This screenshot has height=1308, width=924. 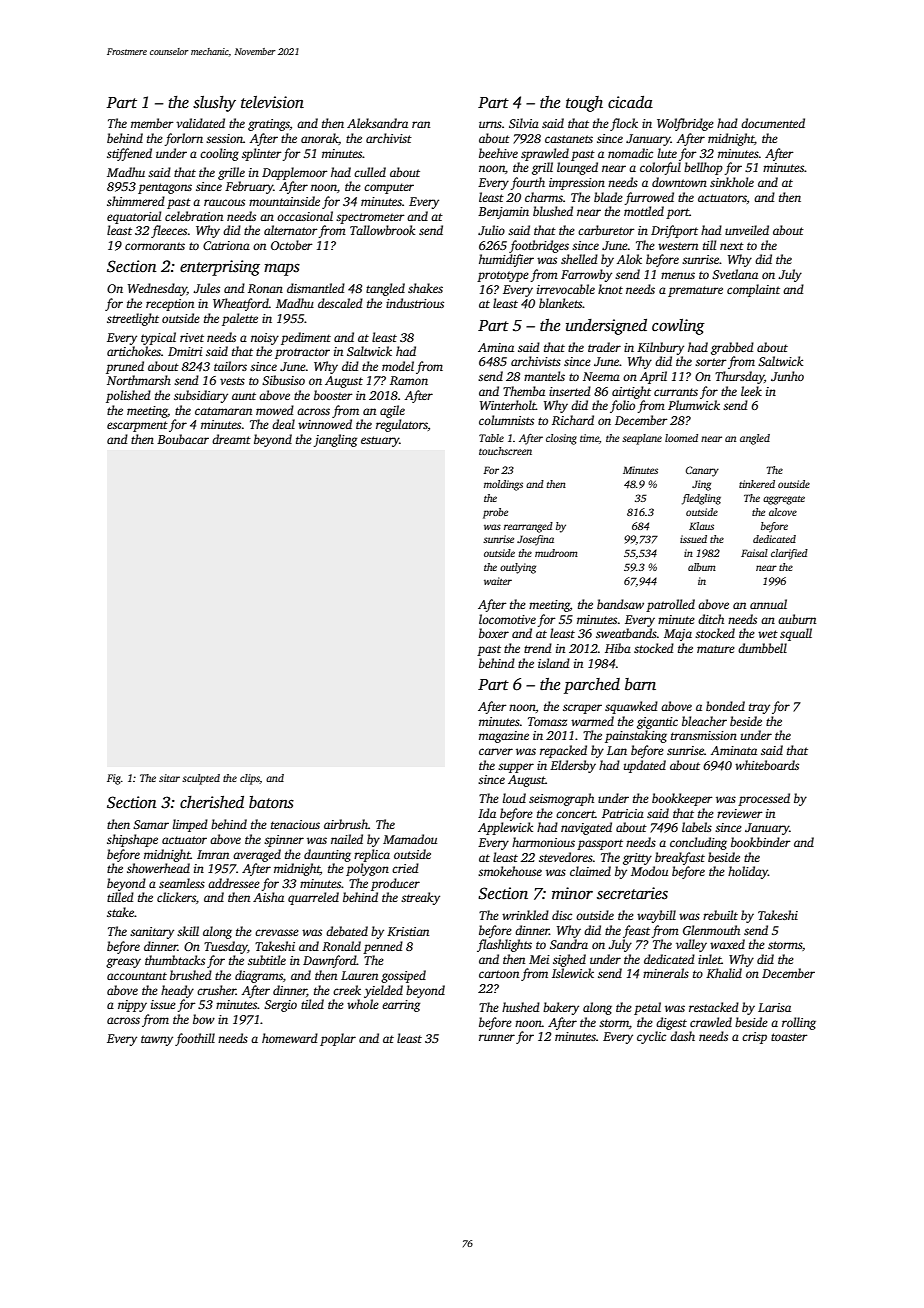 I want to click on escarpment, so click(x=137, y=426).
